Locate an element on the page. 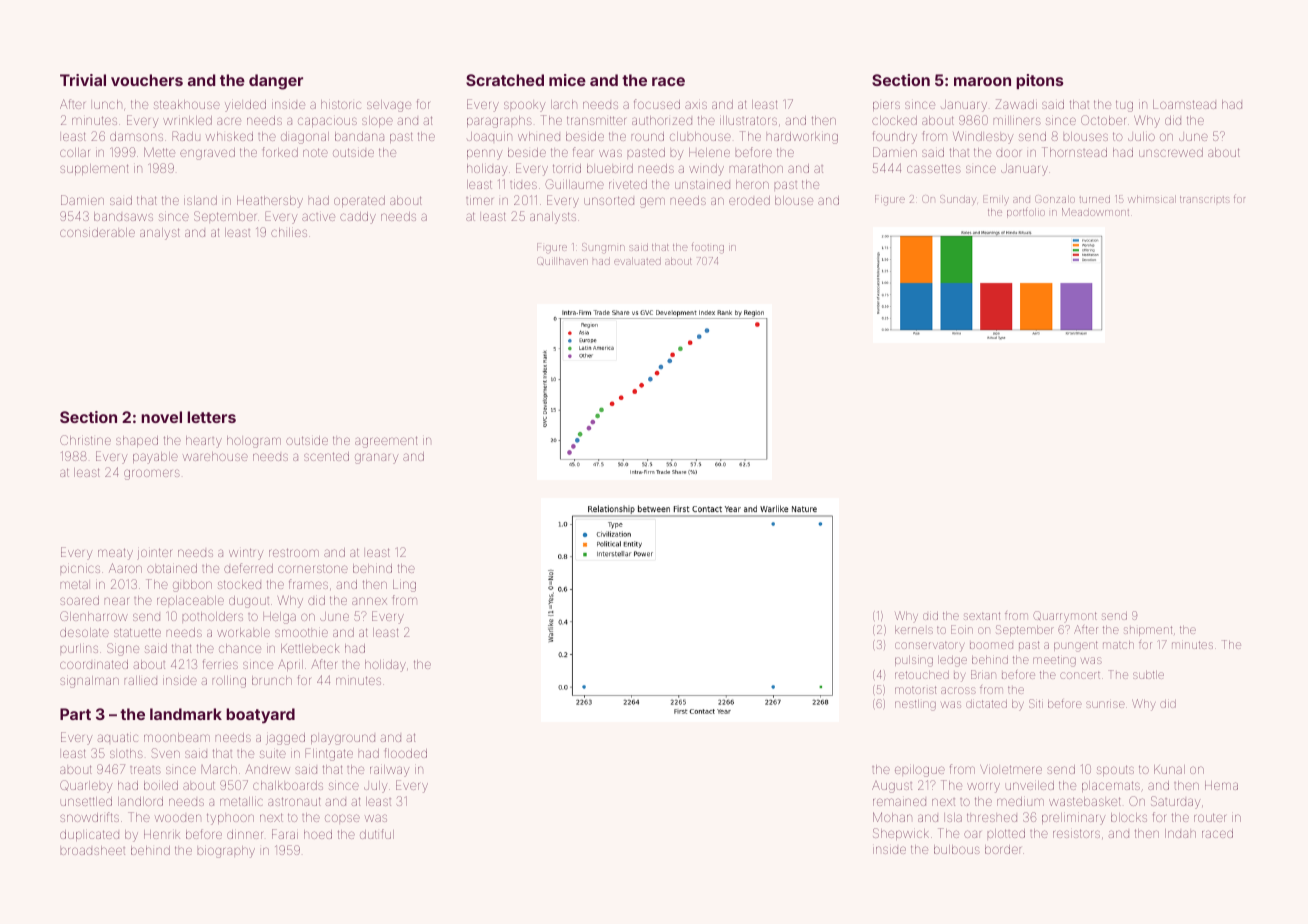 This page has height=924, width=1308. epilogue is located at coordinates (920, 771).
